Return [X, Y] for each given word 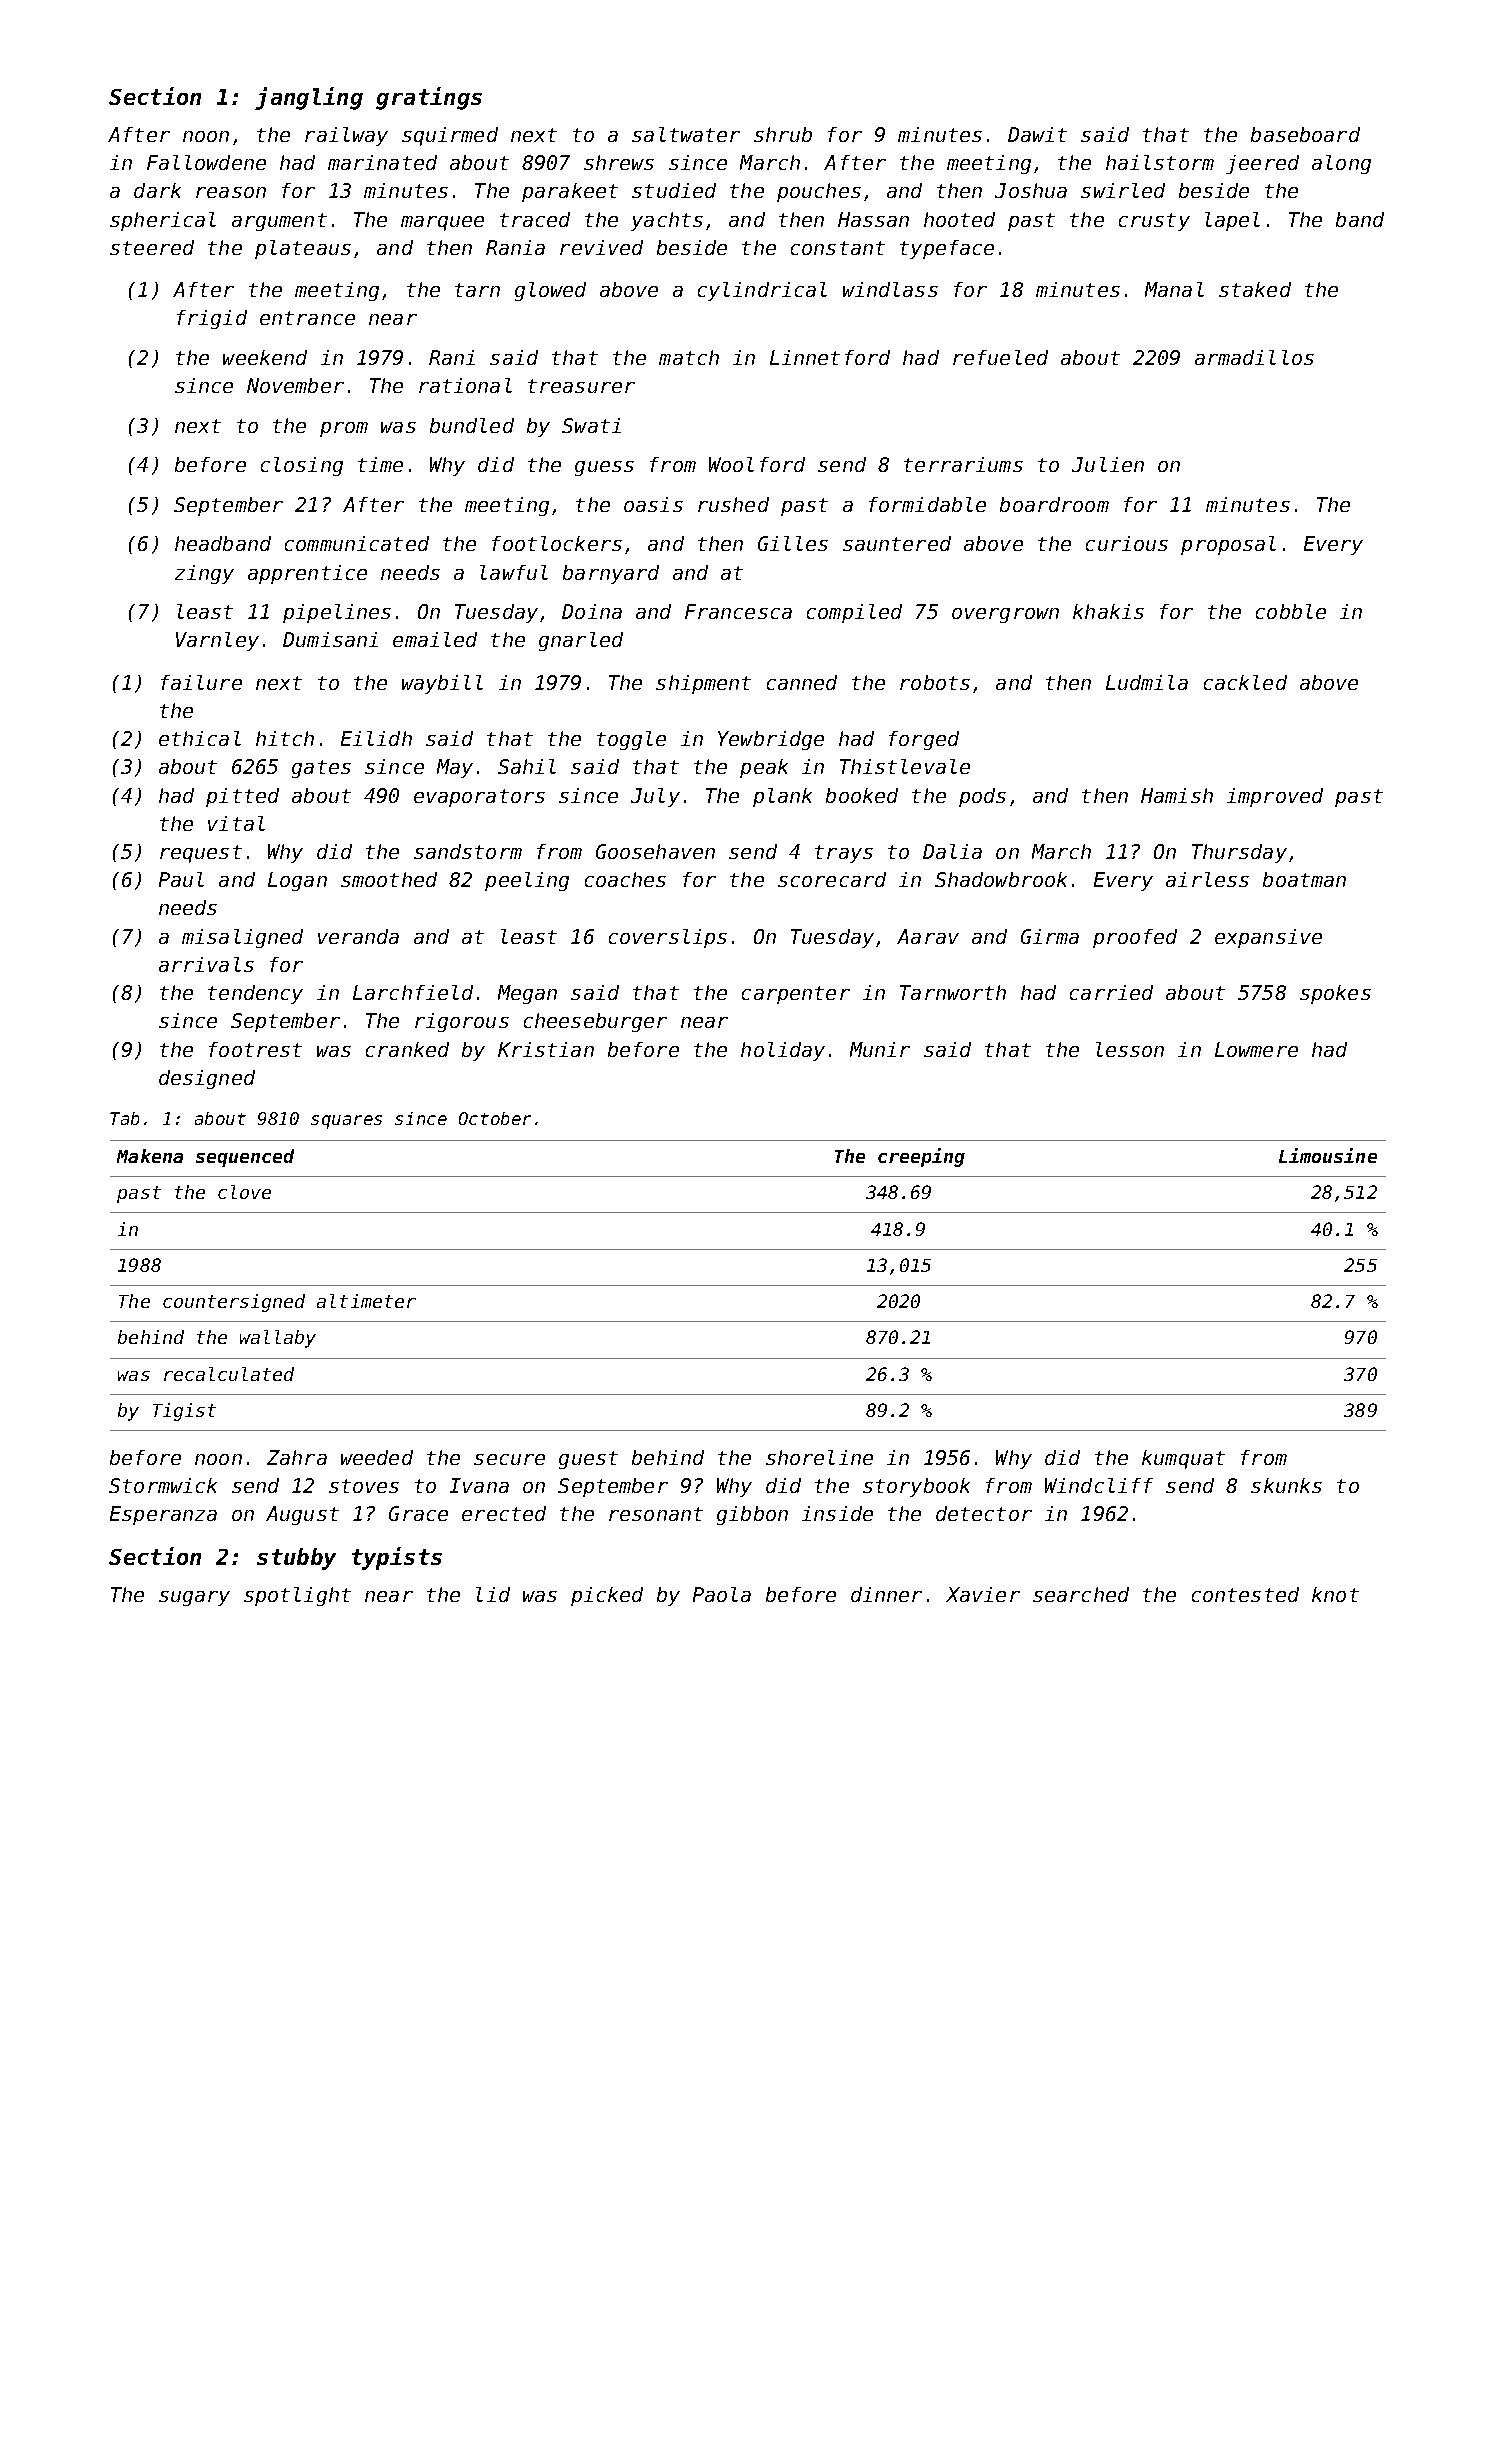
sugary [194, 1598]
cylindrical [762, 291]
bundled [472, 425]
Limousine [1328, 1155]
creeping [921, 1157]
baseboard [1305, 134]
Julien [1108, 464]
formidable [927, 504]
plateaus [303, 249]
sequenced [245, 1158]
